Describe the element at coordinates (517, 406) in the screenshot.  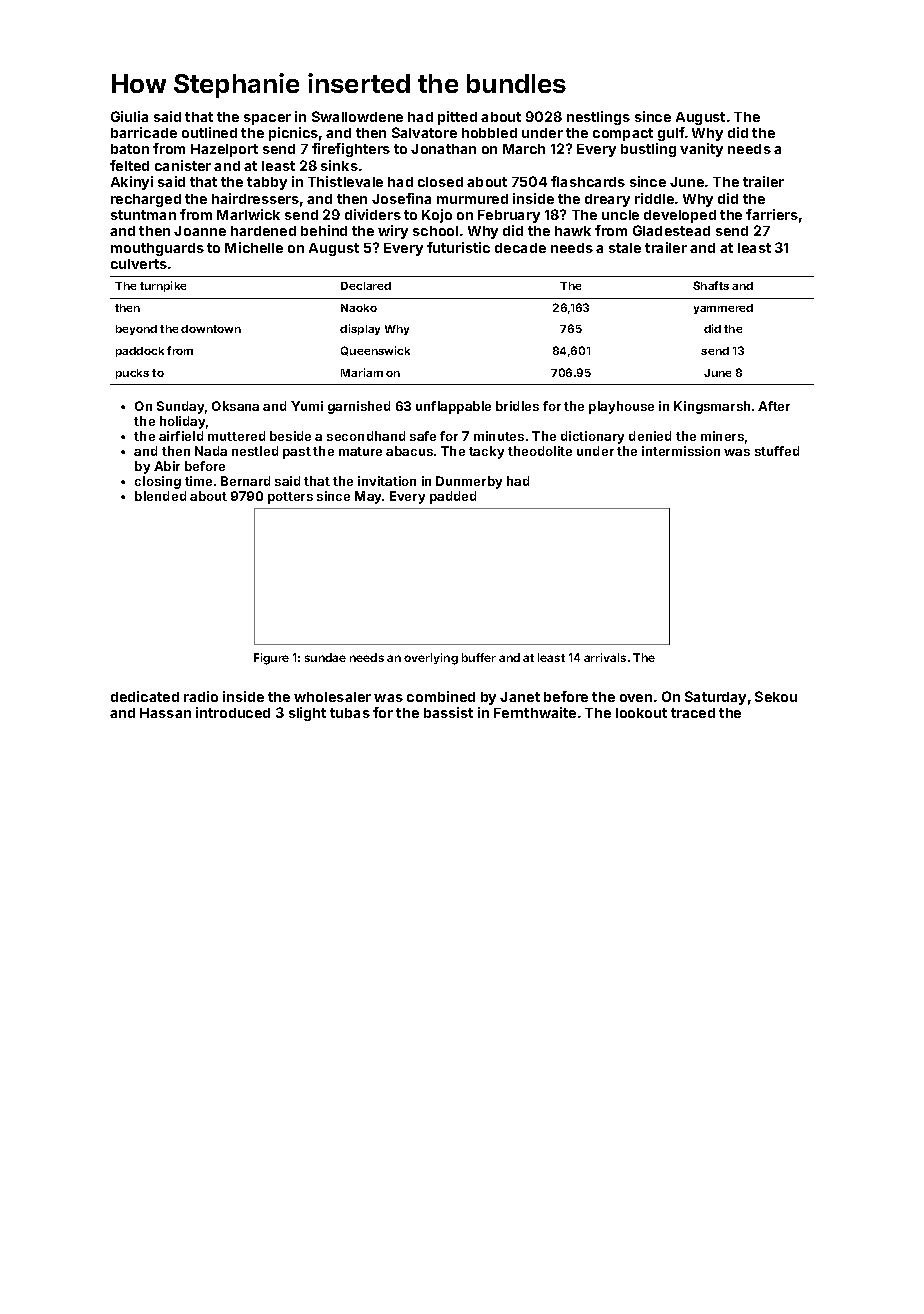
I see `bridles` at that location.
